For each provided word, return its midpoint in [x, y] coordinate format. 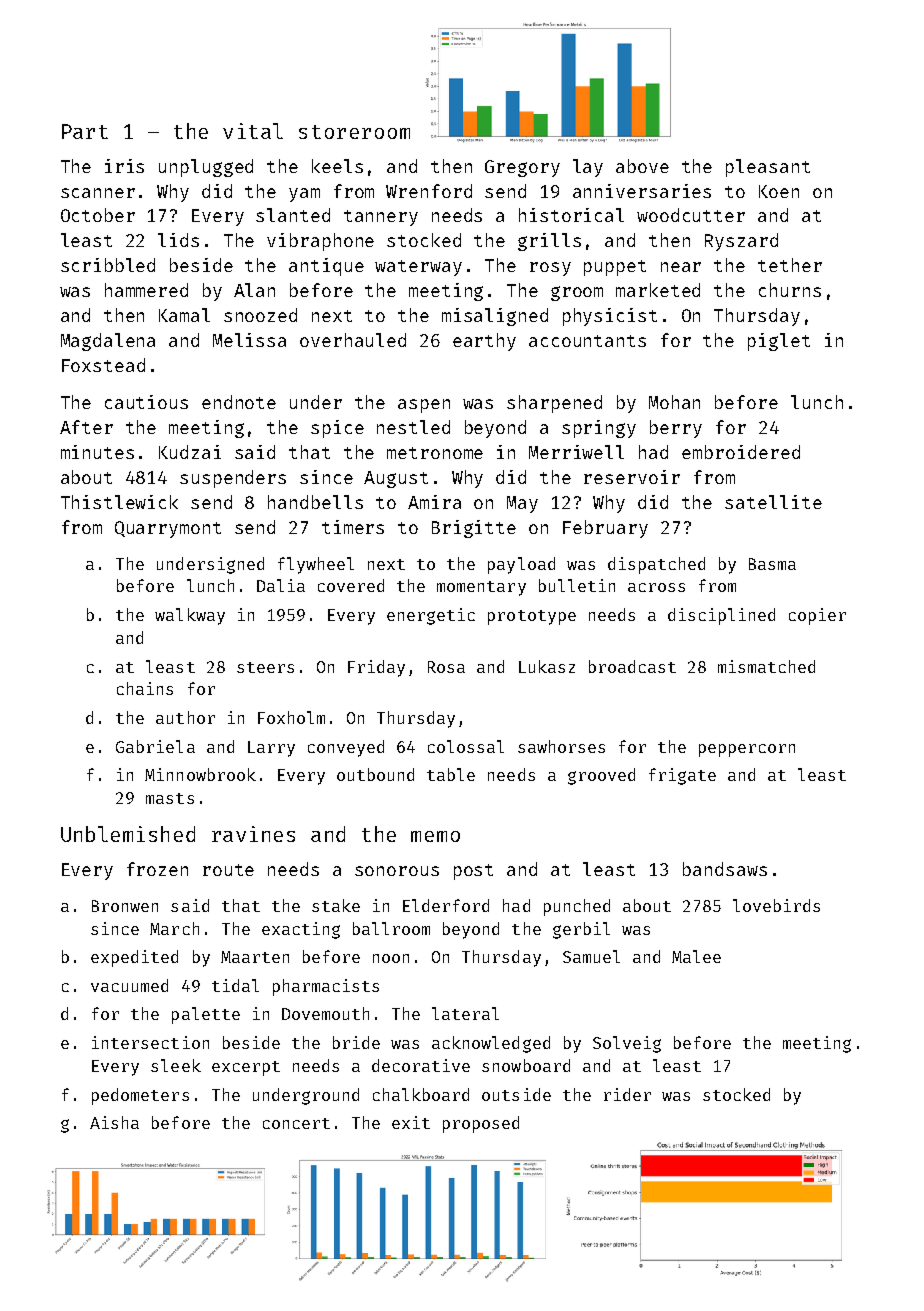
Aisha [114, 1122]
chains [145, 688]
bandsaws [725, 869]
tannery [381, 218]
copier [817, 616]
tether [790, 265]
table [451, 774]
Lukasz [547, 666]
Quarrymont [168, 529]
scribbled [108, 265]
